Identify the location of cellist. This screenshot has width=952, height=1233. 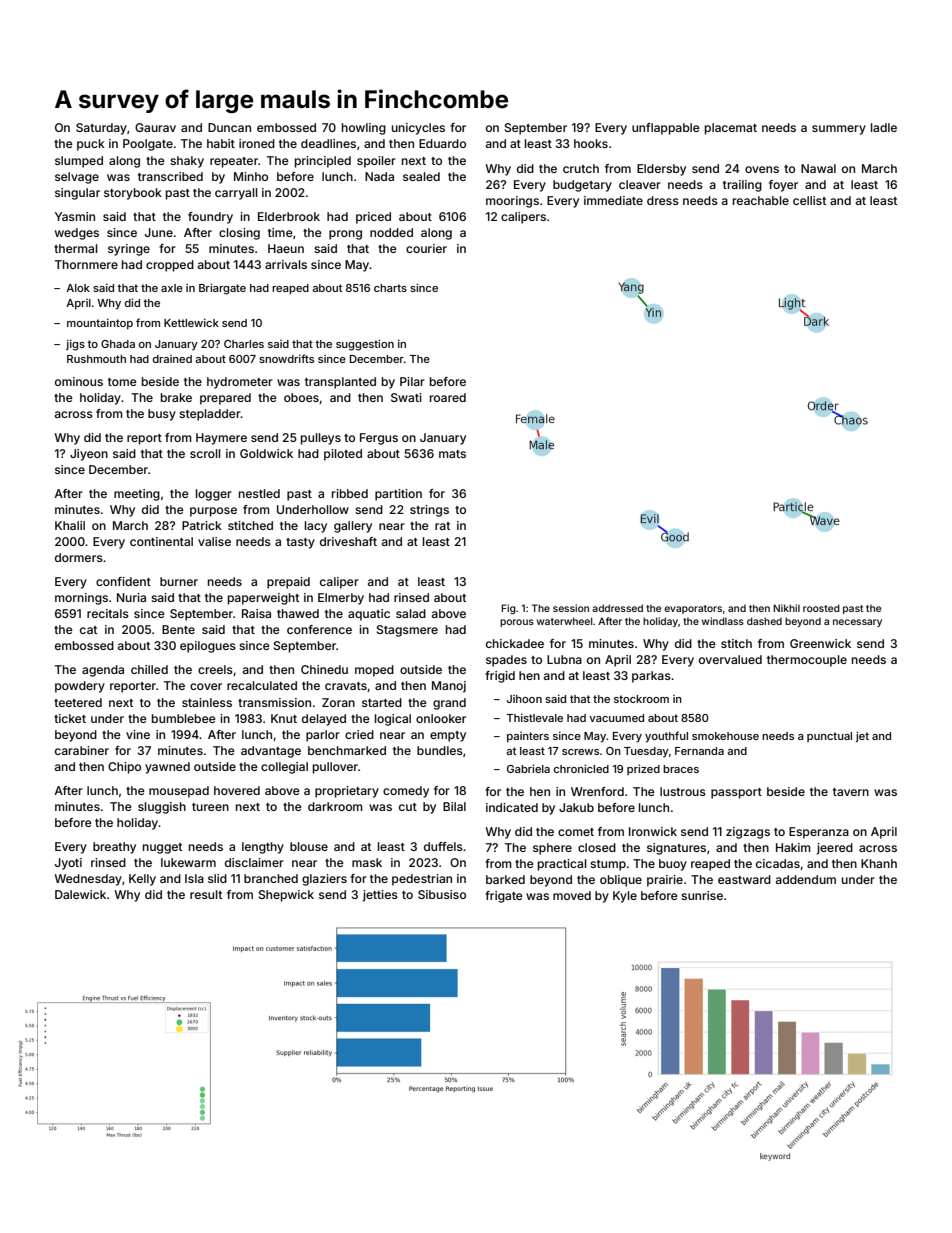
(809, 200).
